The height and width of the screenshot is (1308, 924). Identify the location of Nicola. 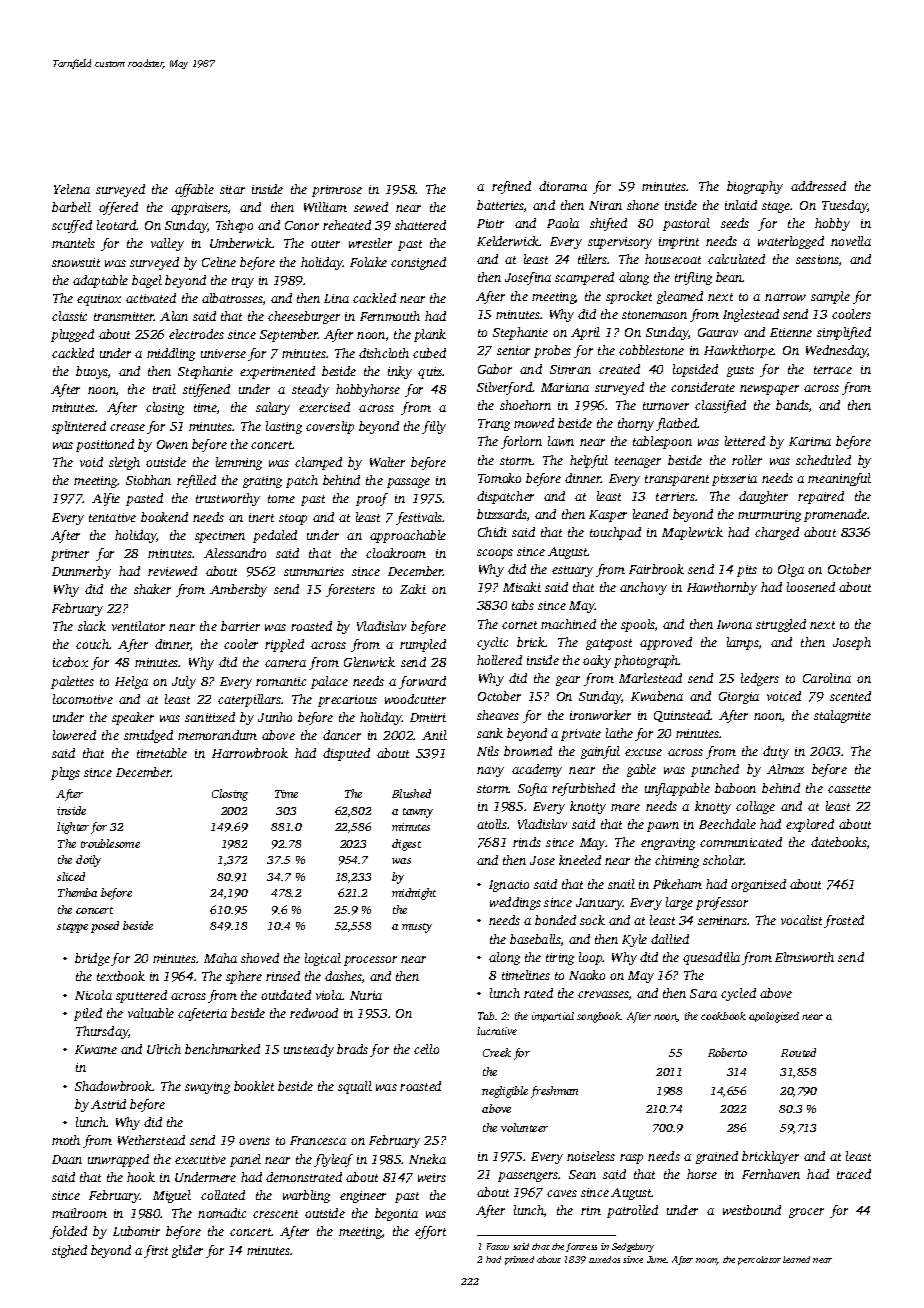
(93, 995).
